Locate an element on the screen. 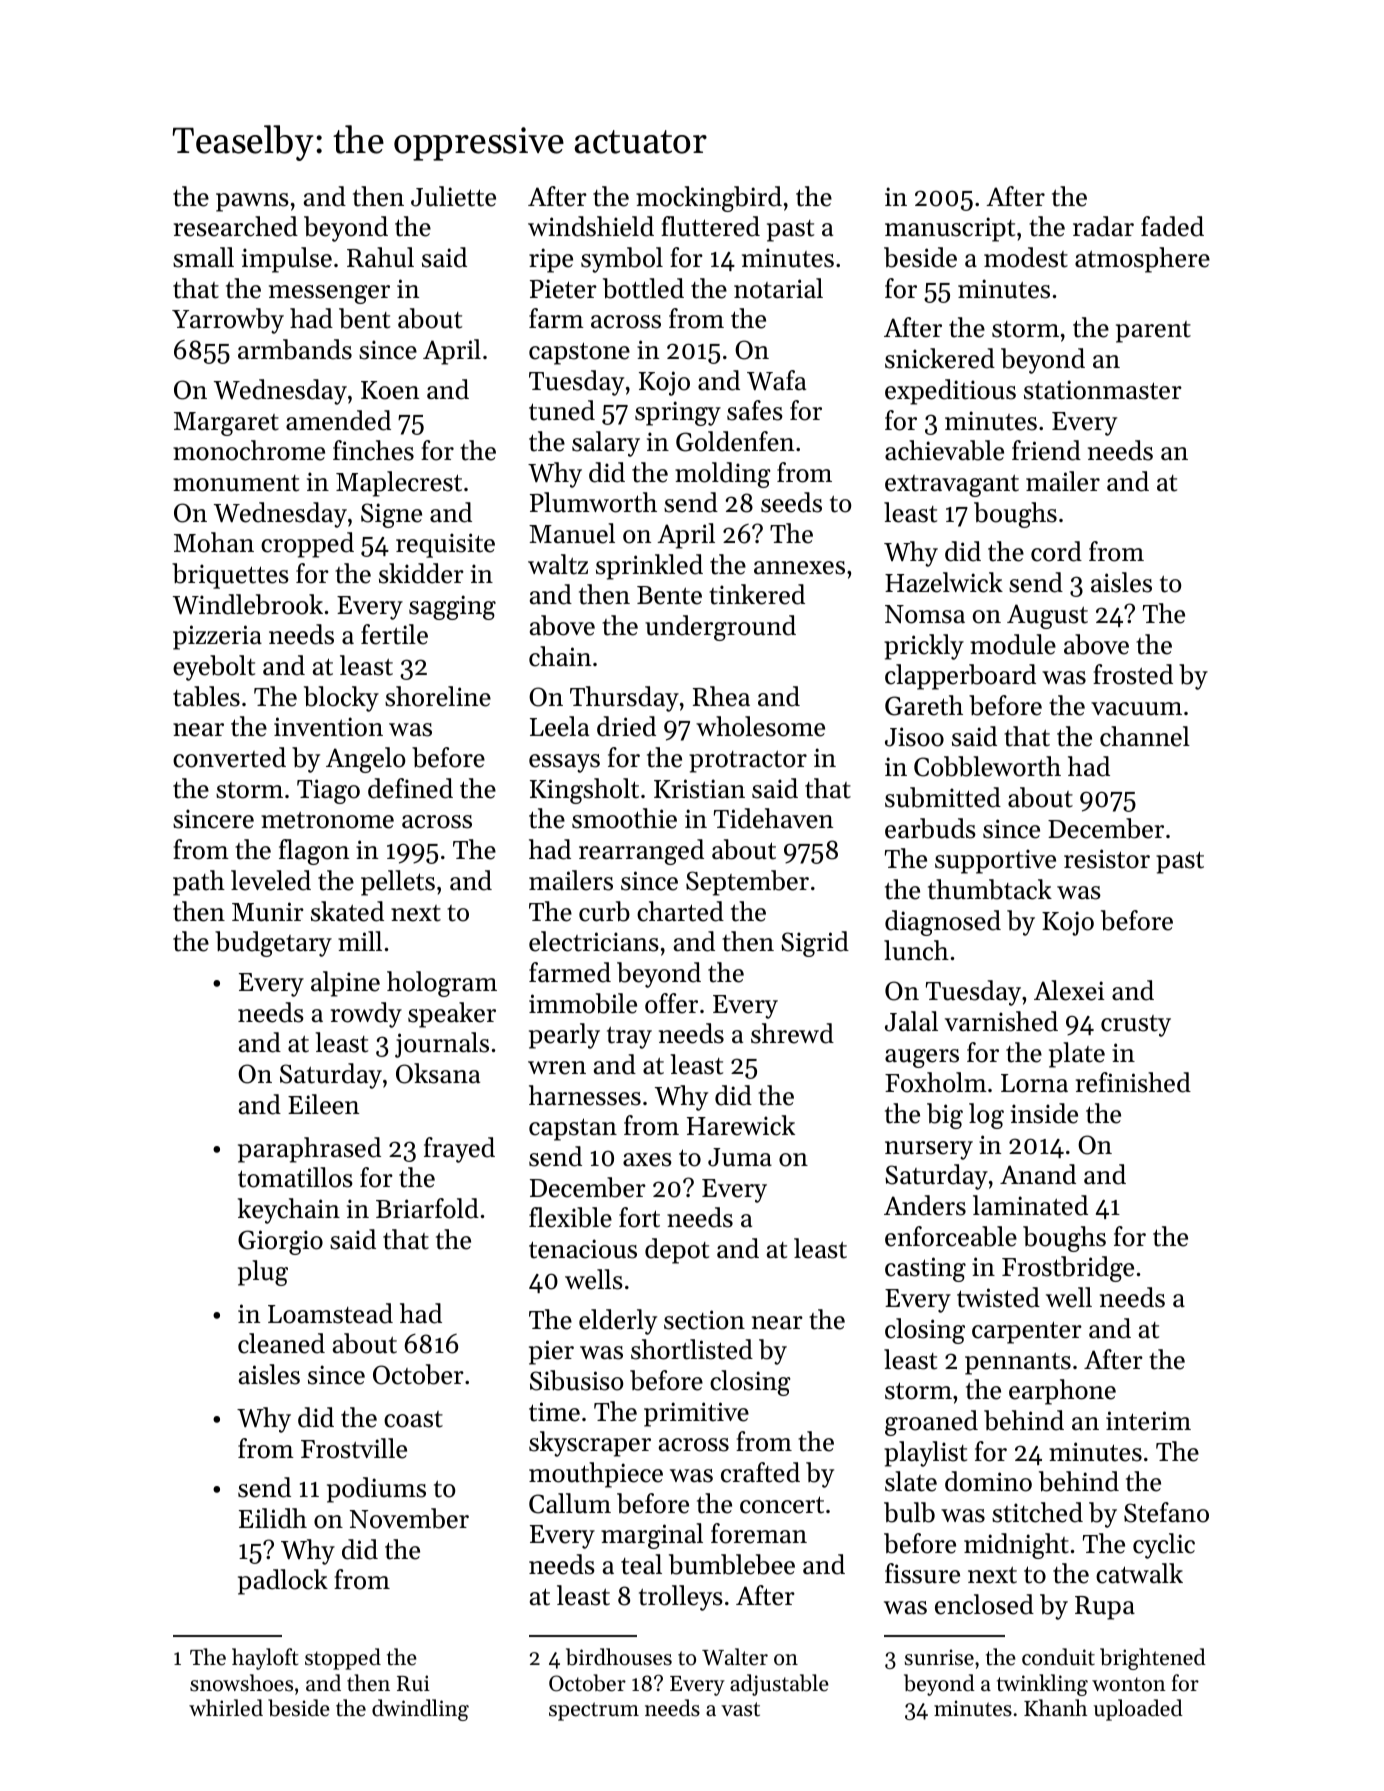 The width and height of the screenshot is (1384, 1791). Alexei is located at coordinates (1069, 990).
